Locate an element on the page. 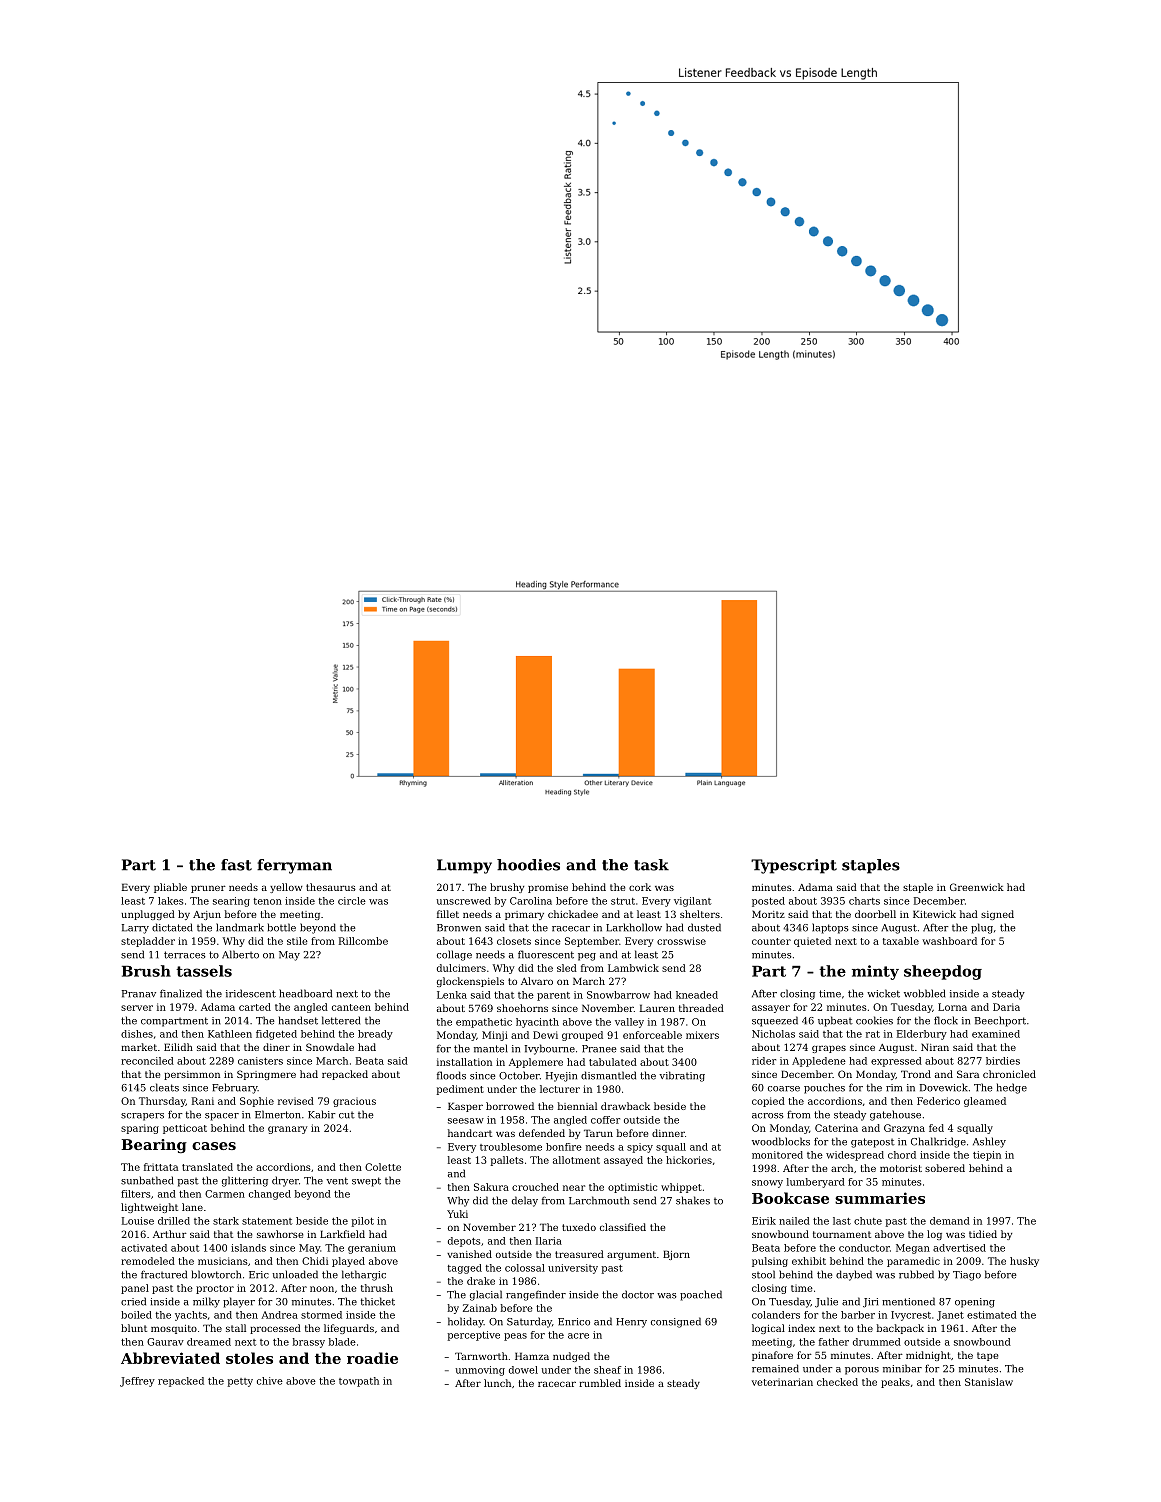  thrush is located at coordinates (377, 1288).
